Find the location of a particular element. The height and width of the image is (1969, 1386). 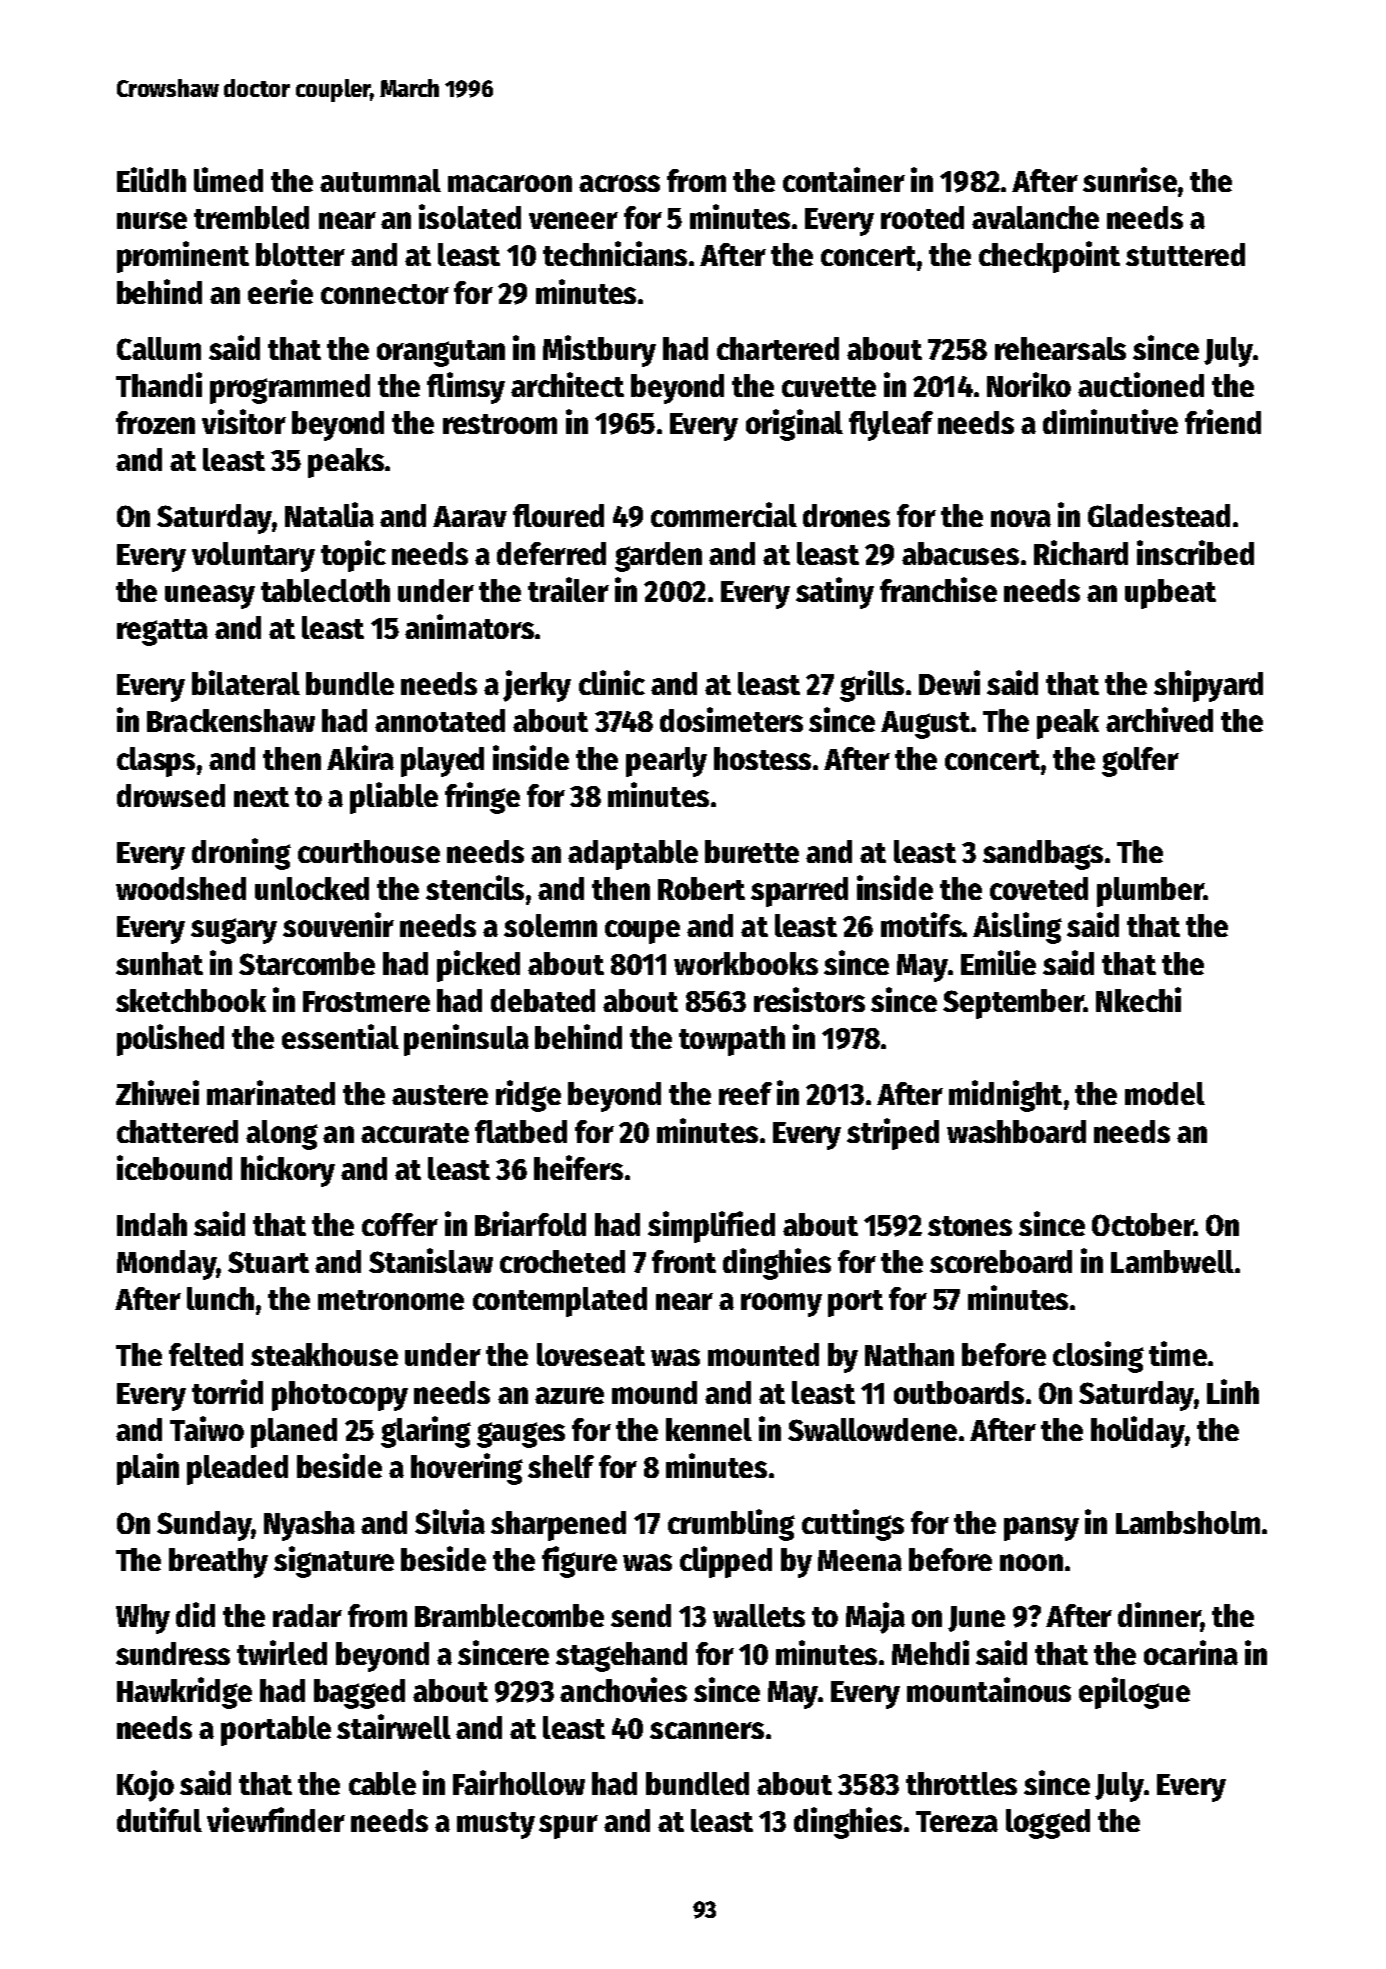

model is located at coordinates (1165, 1093).
